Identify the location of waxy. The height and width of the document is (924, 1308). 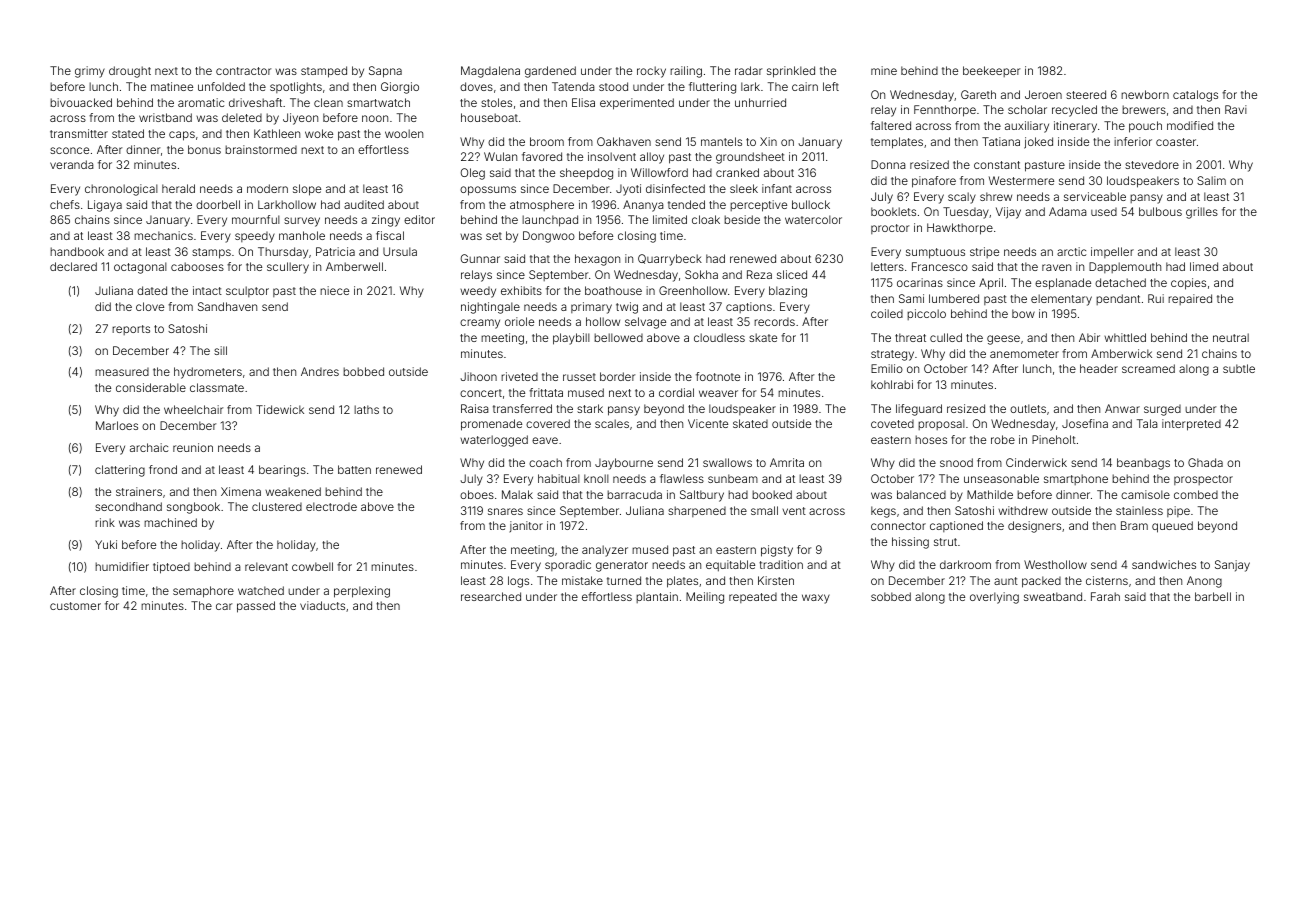
(816, 599).
